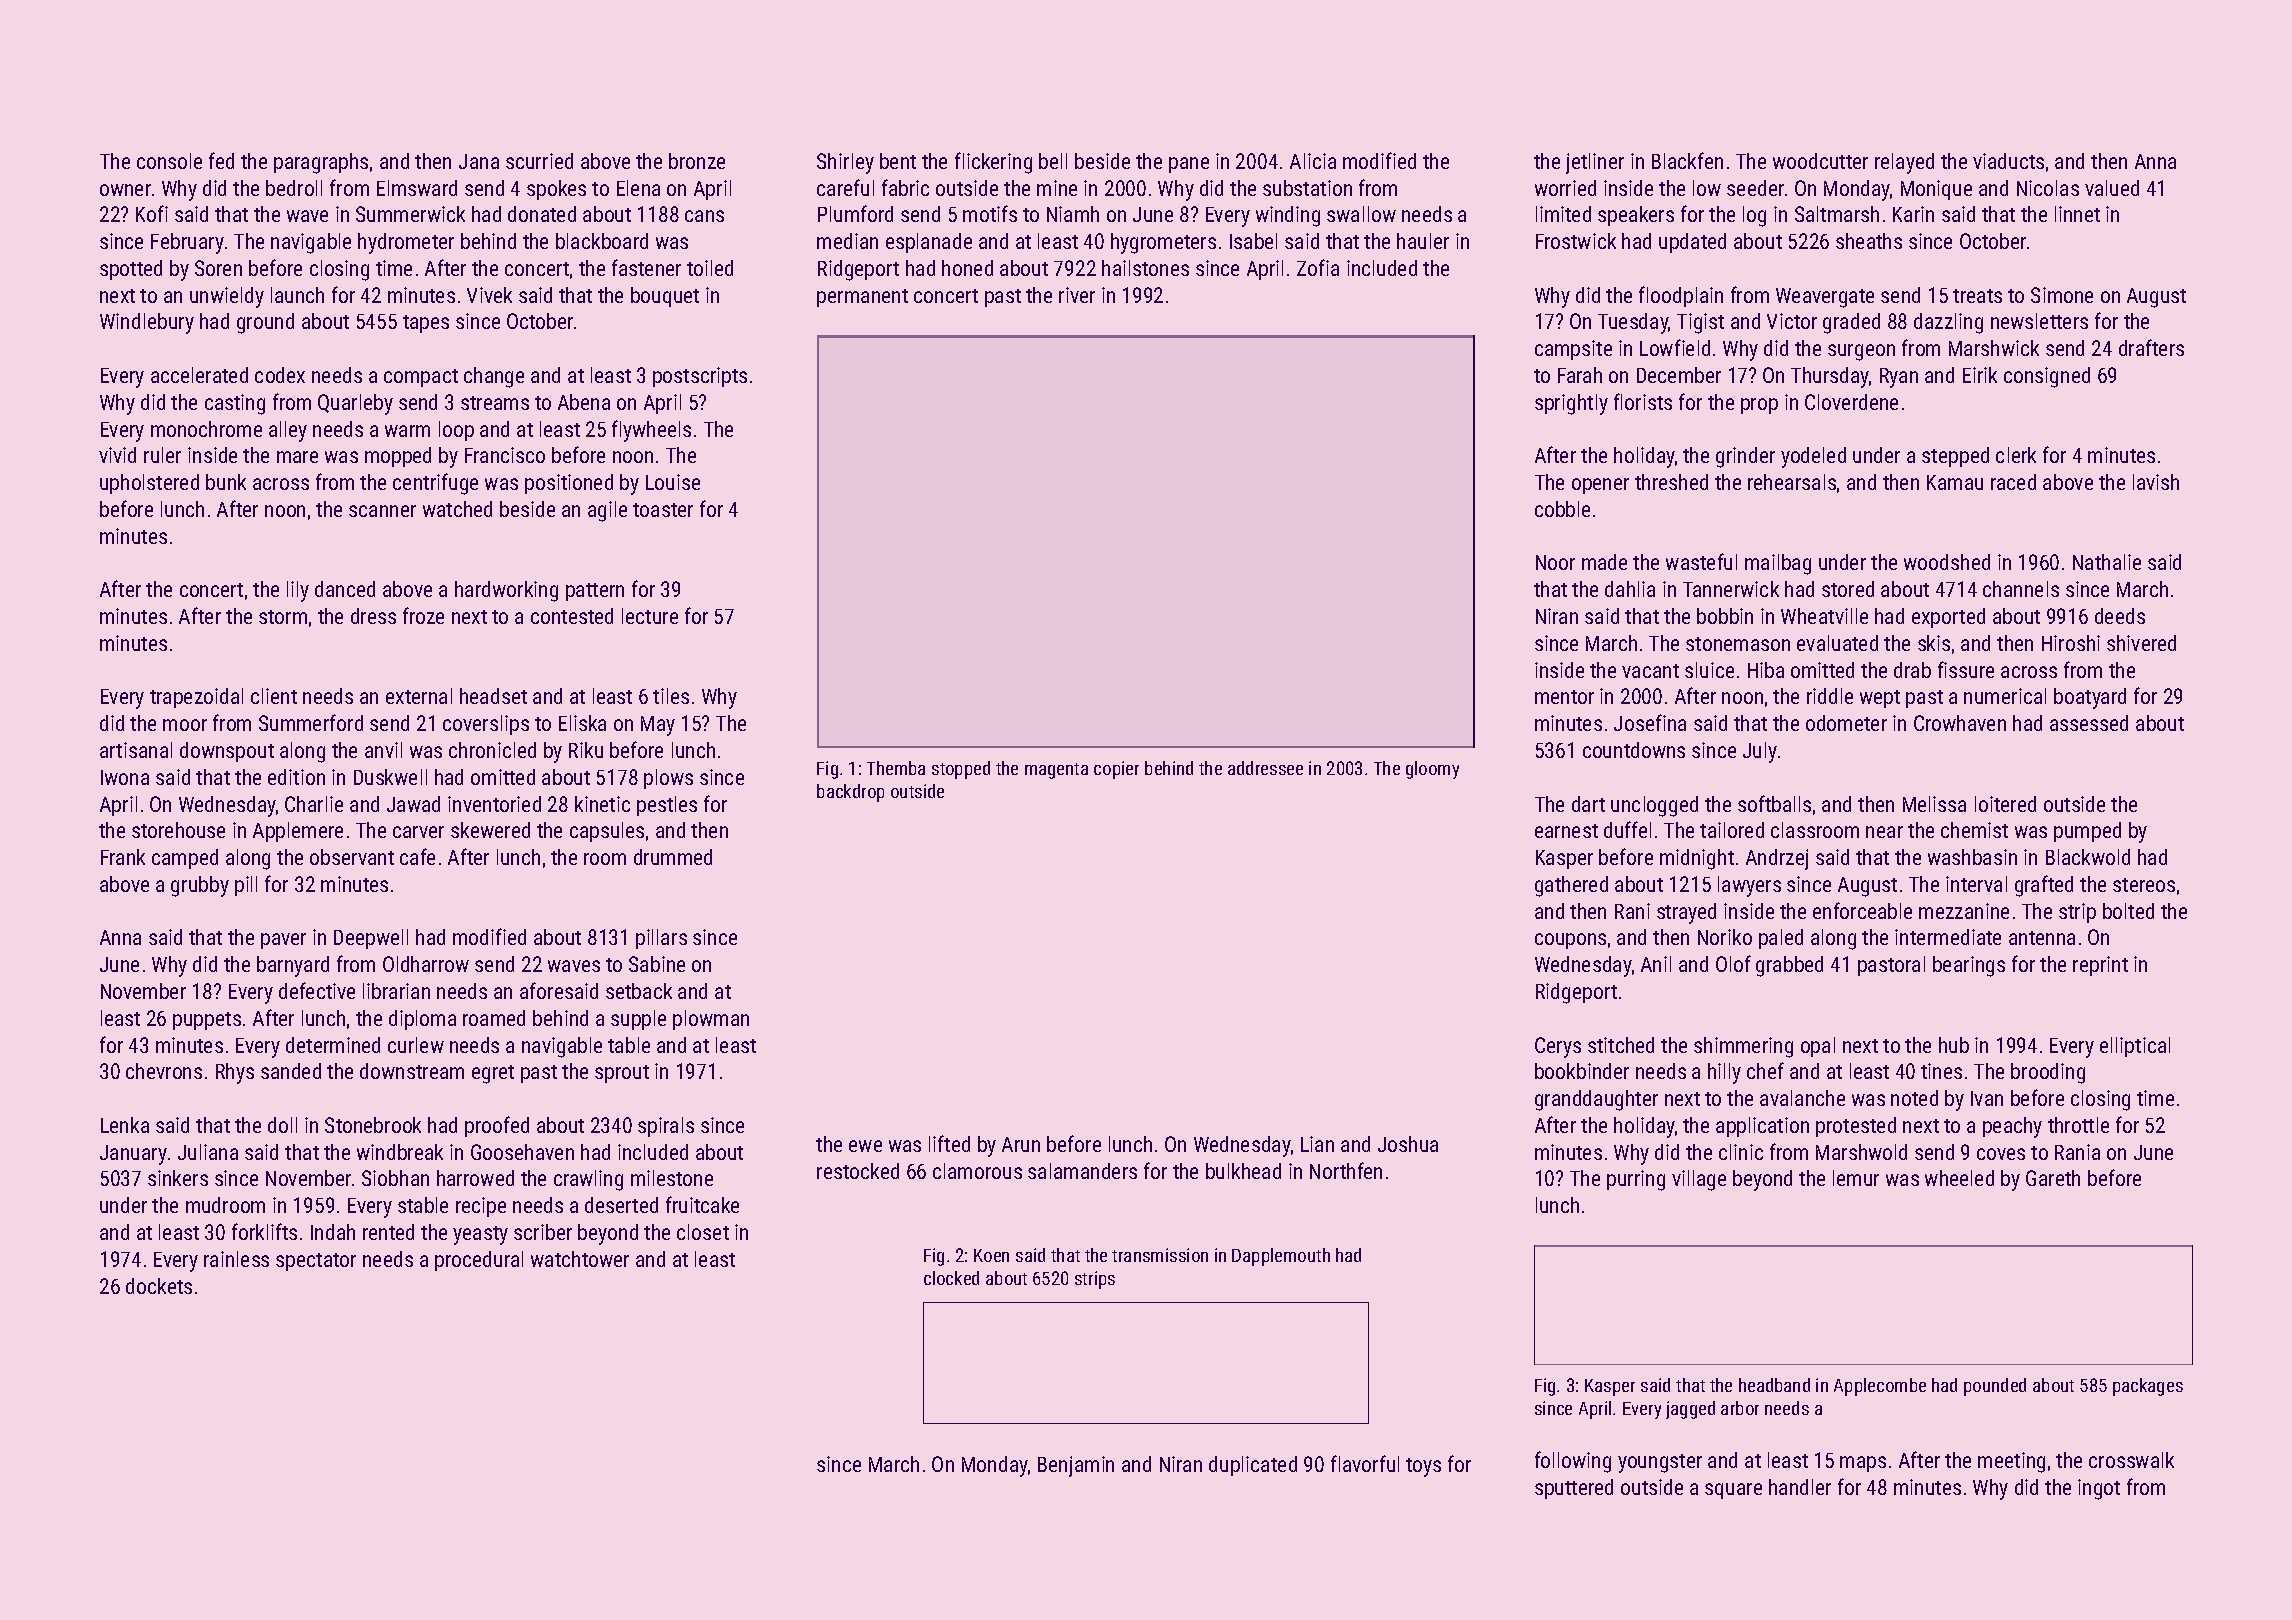 This page has width=2292, height=1620. Describe the element at coordinates (1253, 1466) in the page. I see `duplicated` at that location.
